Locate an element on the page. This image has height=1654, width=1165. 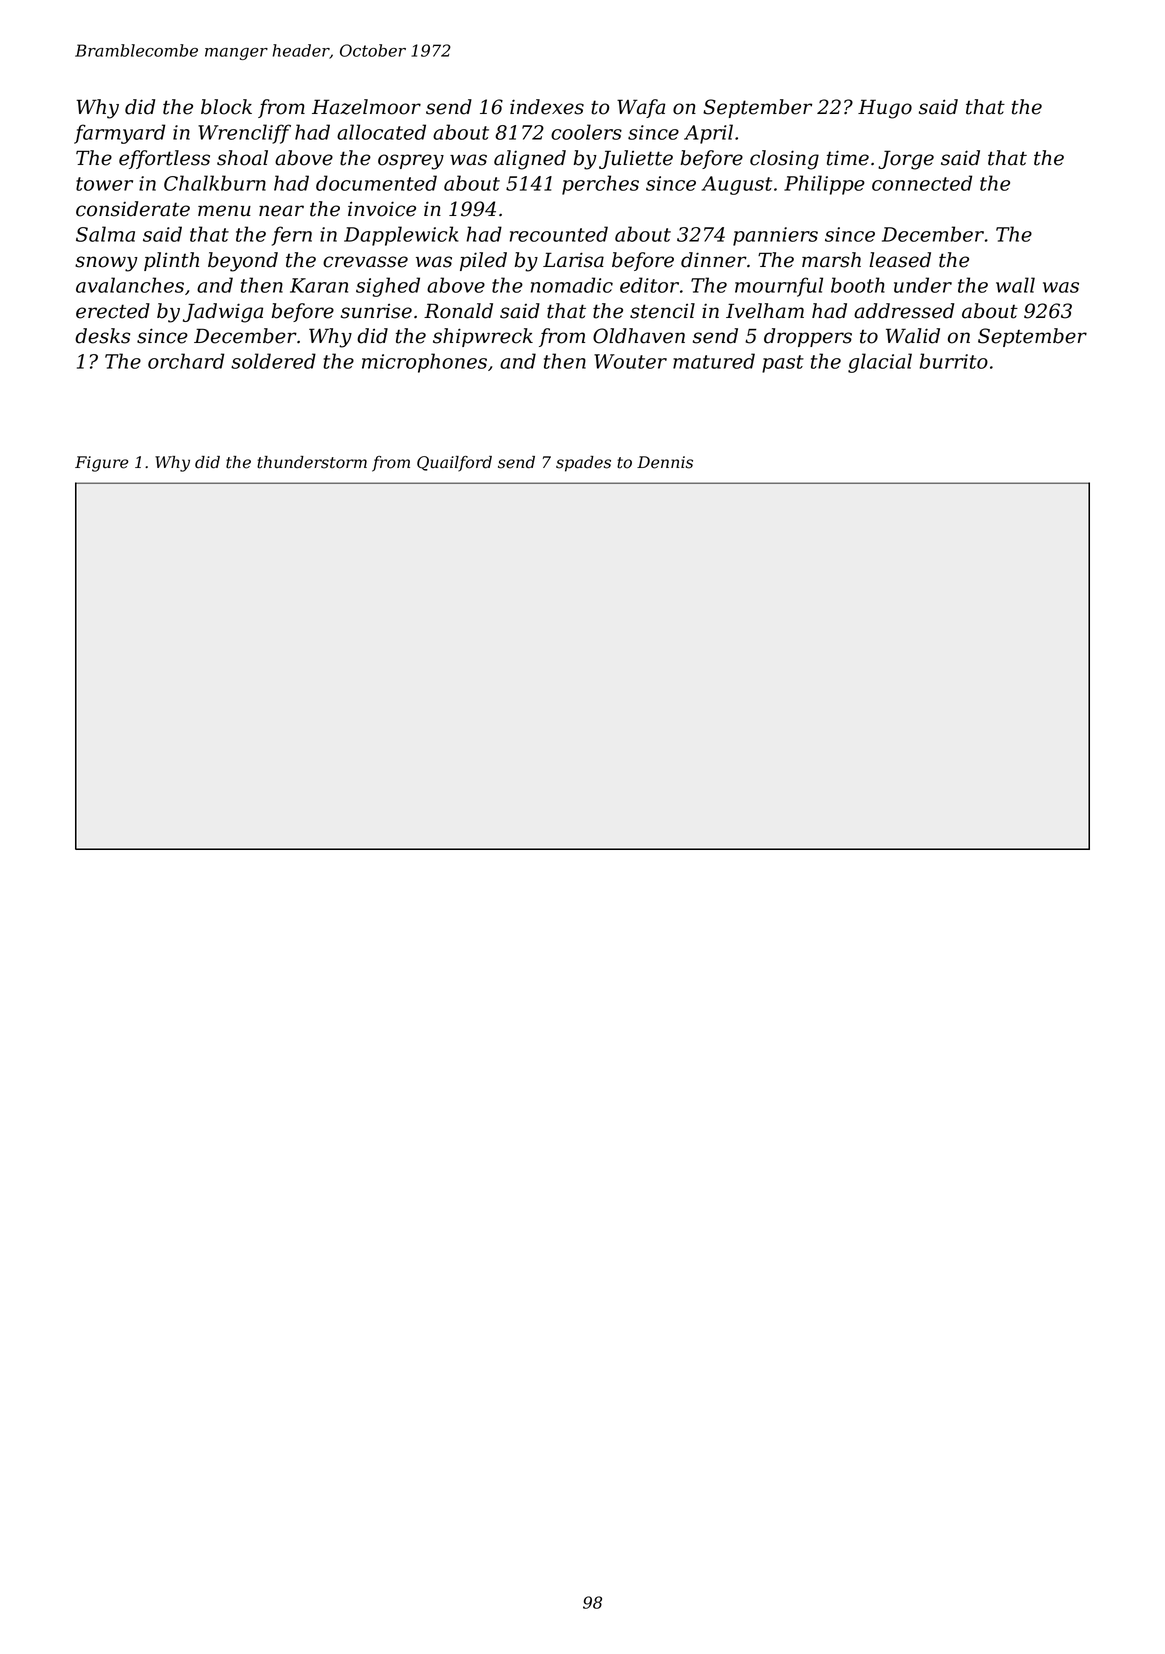
connected is located at coordinates (922, 183).
